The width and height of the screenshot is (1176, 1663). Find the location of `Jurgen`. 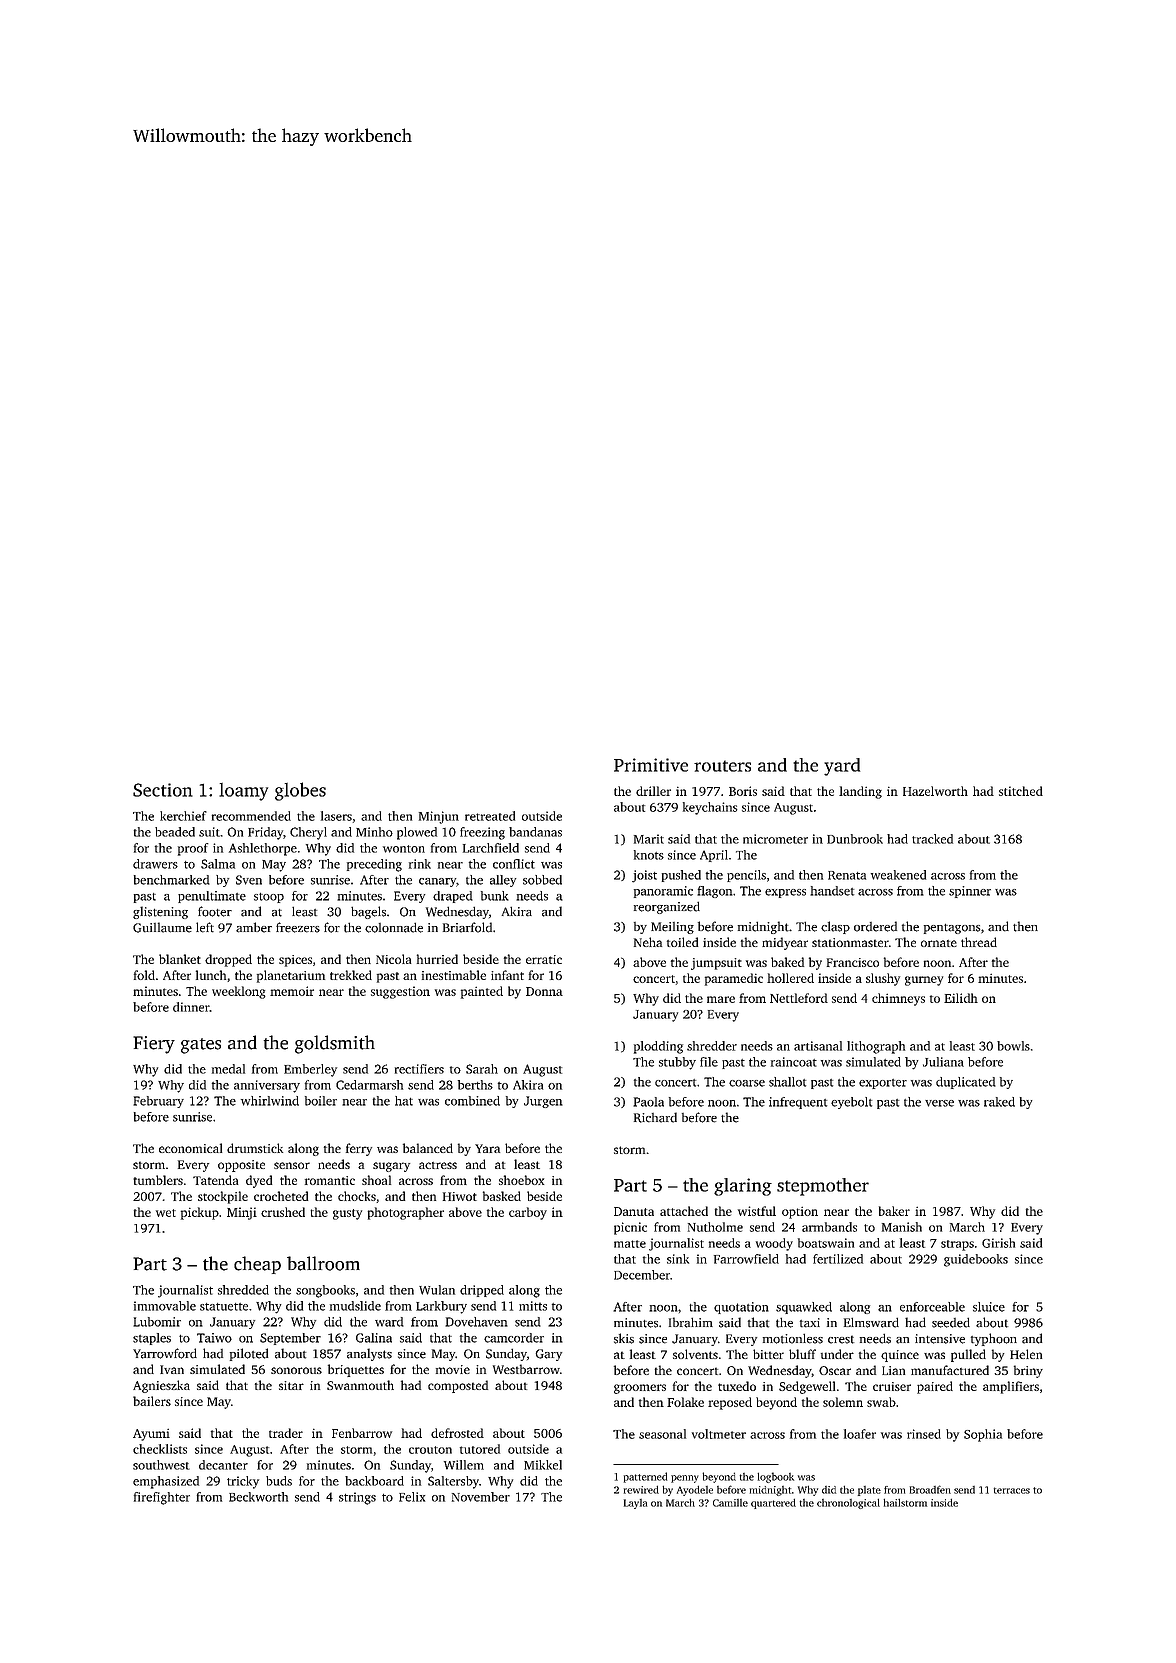

Jurgen is located at coordinates (543, 1102).
